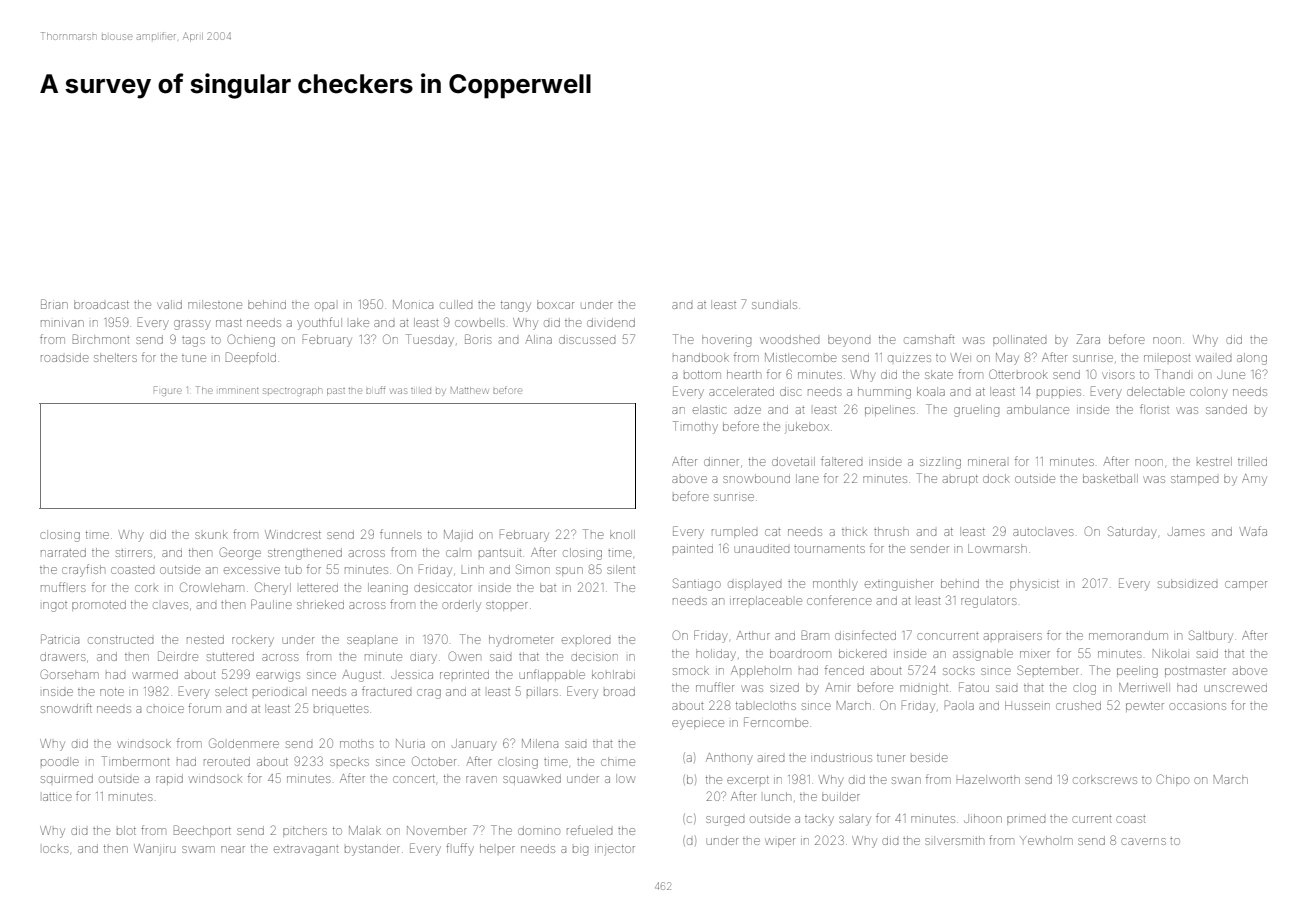  I want to click on camper, so click(1246, 585).
